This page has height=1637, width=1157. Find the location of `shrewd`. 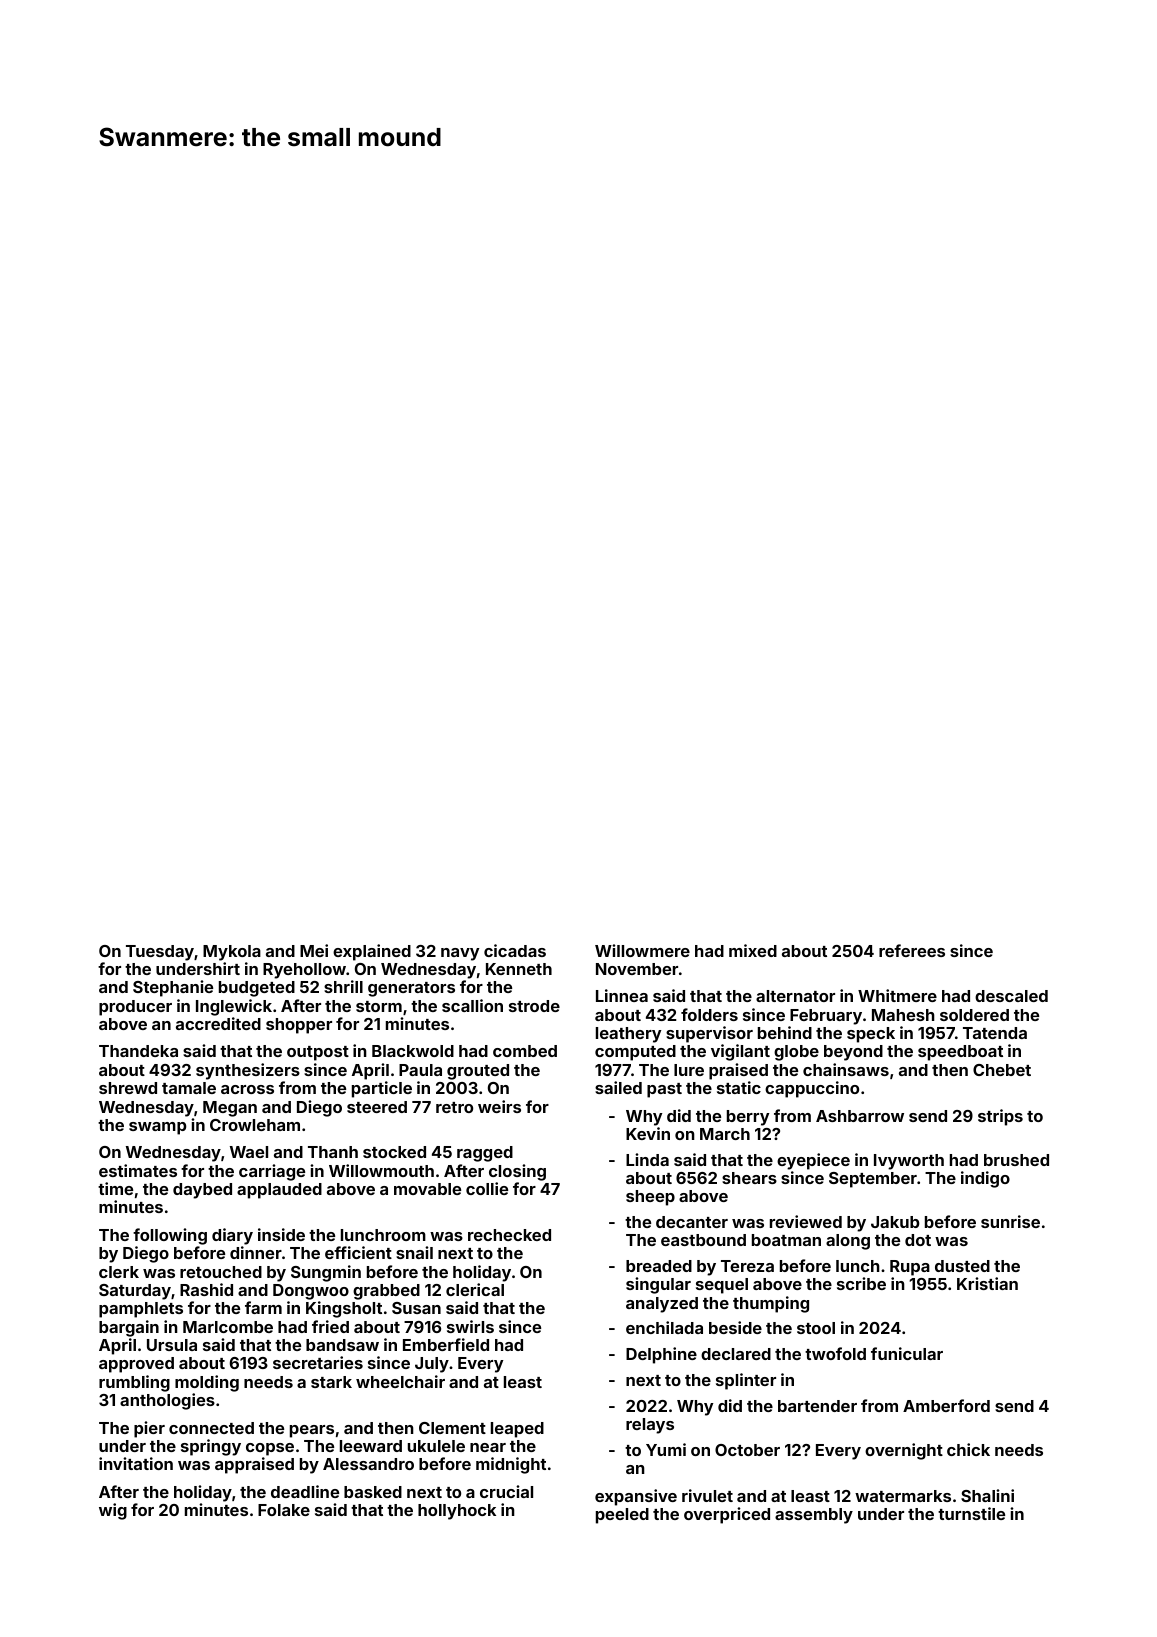

shrewd is located at coordinates (128, 1088).
